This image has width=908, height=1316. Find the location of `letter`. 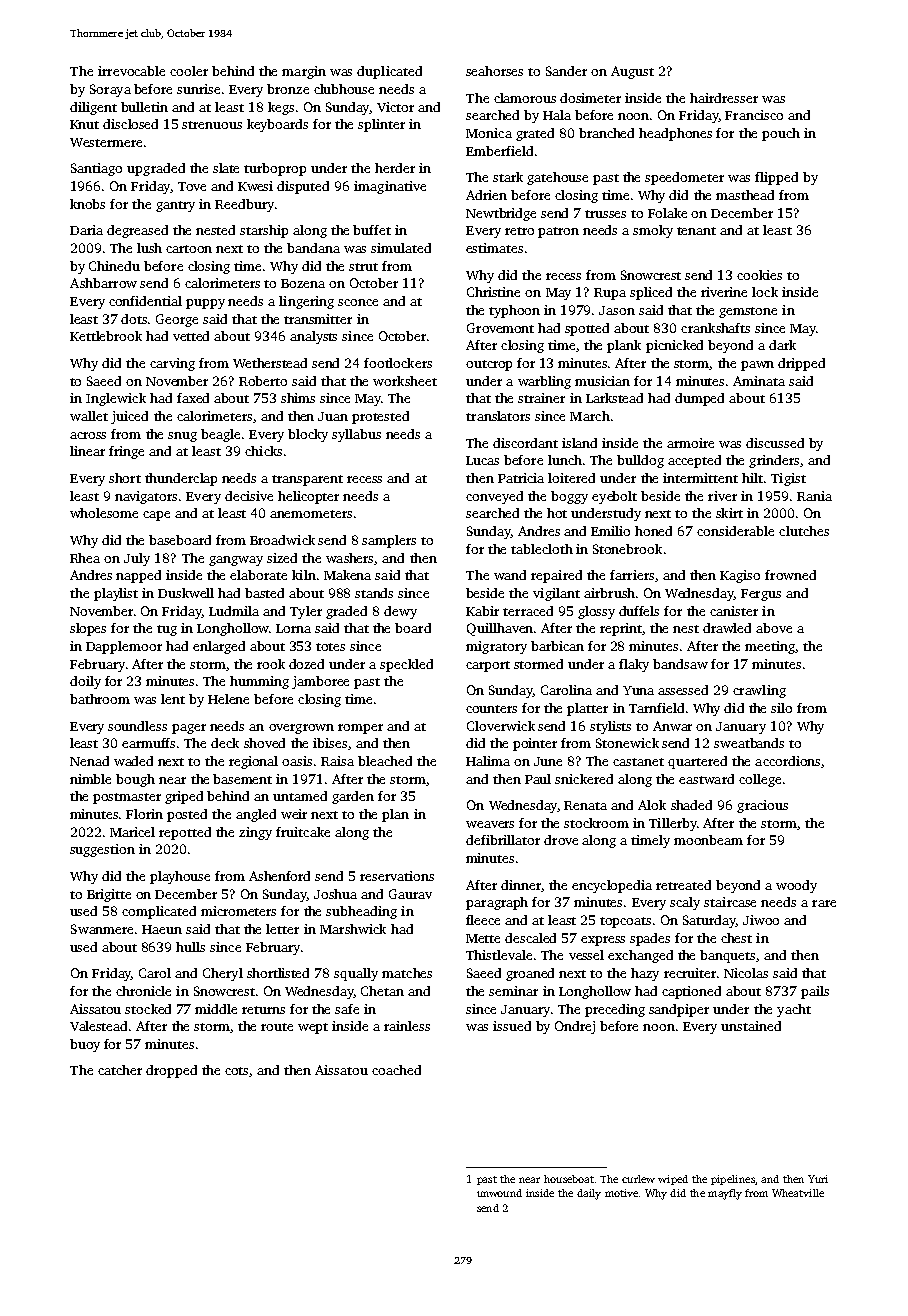

letter is located at coordinates (282, 929).
